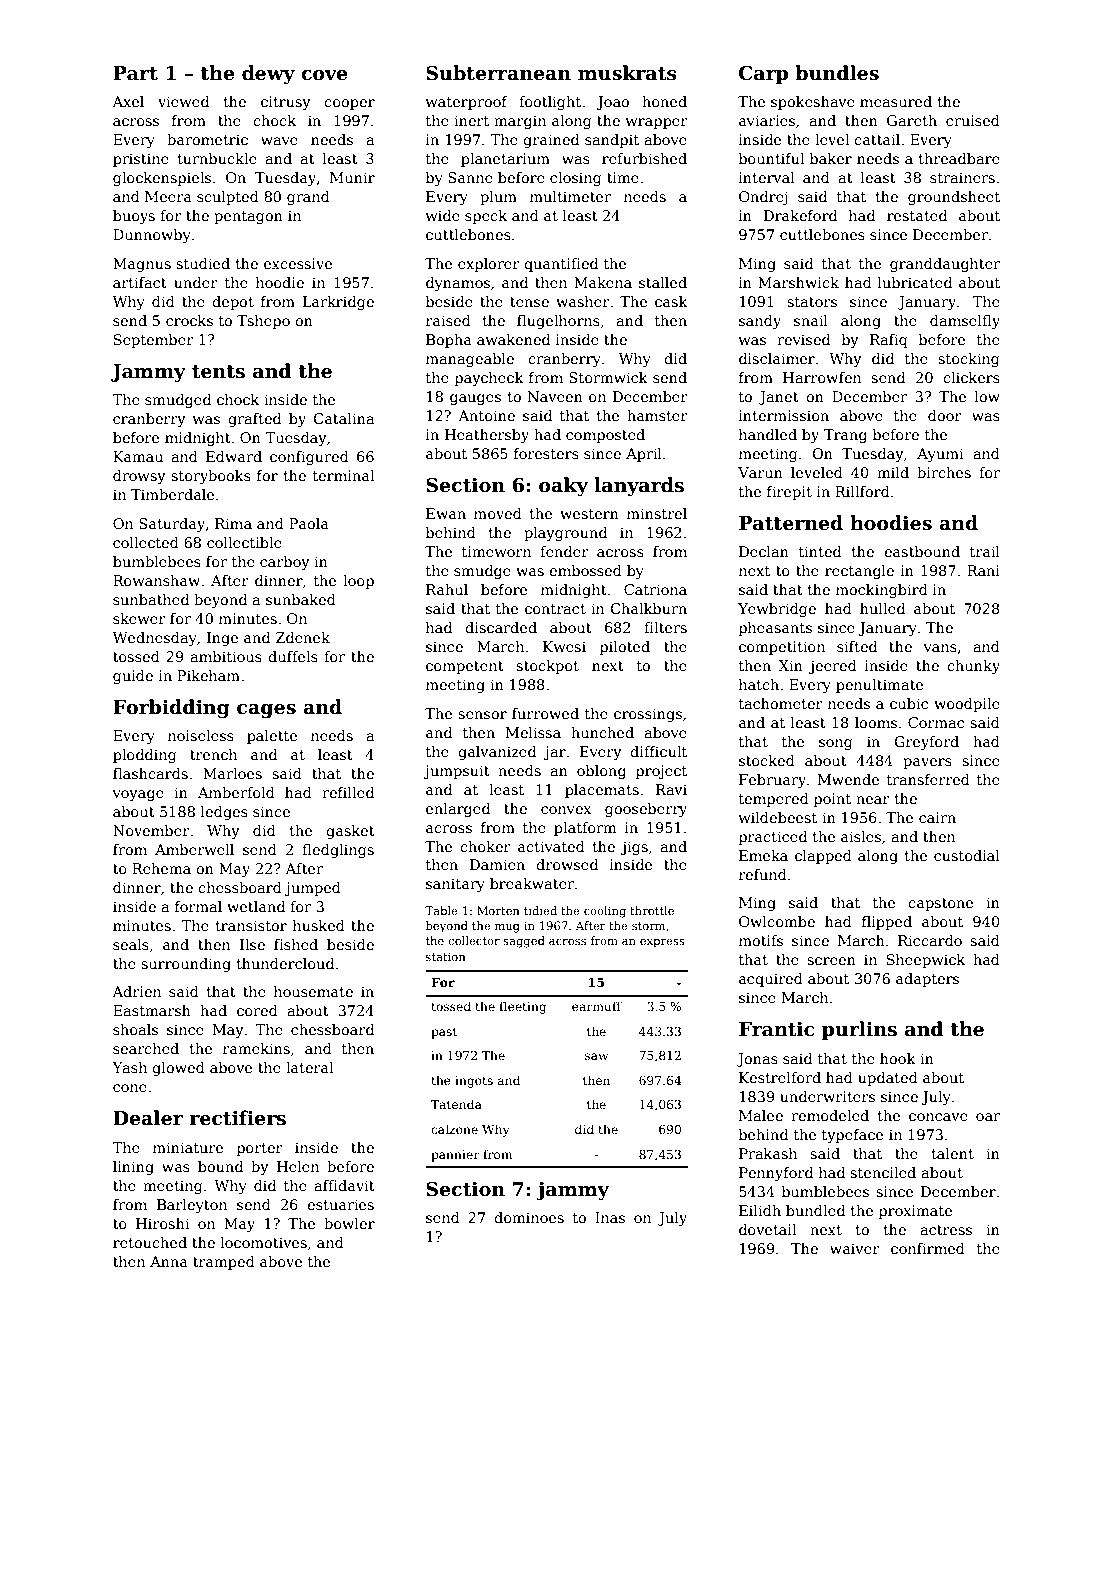 This document has width=1113, height=1575. What do you see at coordinates (343, 418) in the document?
I see `Catalina` at bounding box center [343, 418].
